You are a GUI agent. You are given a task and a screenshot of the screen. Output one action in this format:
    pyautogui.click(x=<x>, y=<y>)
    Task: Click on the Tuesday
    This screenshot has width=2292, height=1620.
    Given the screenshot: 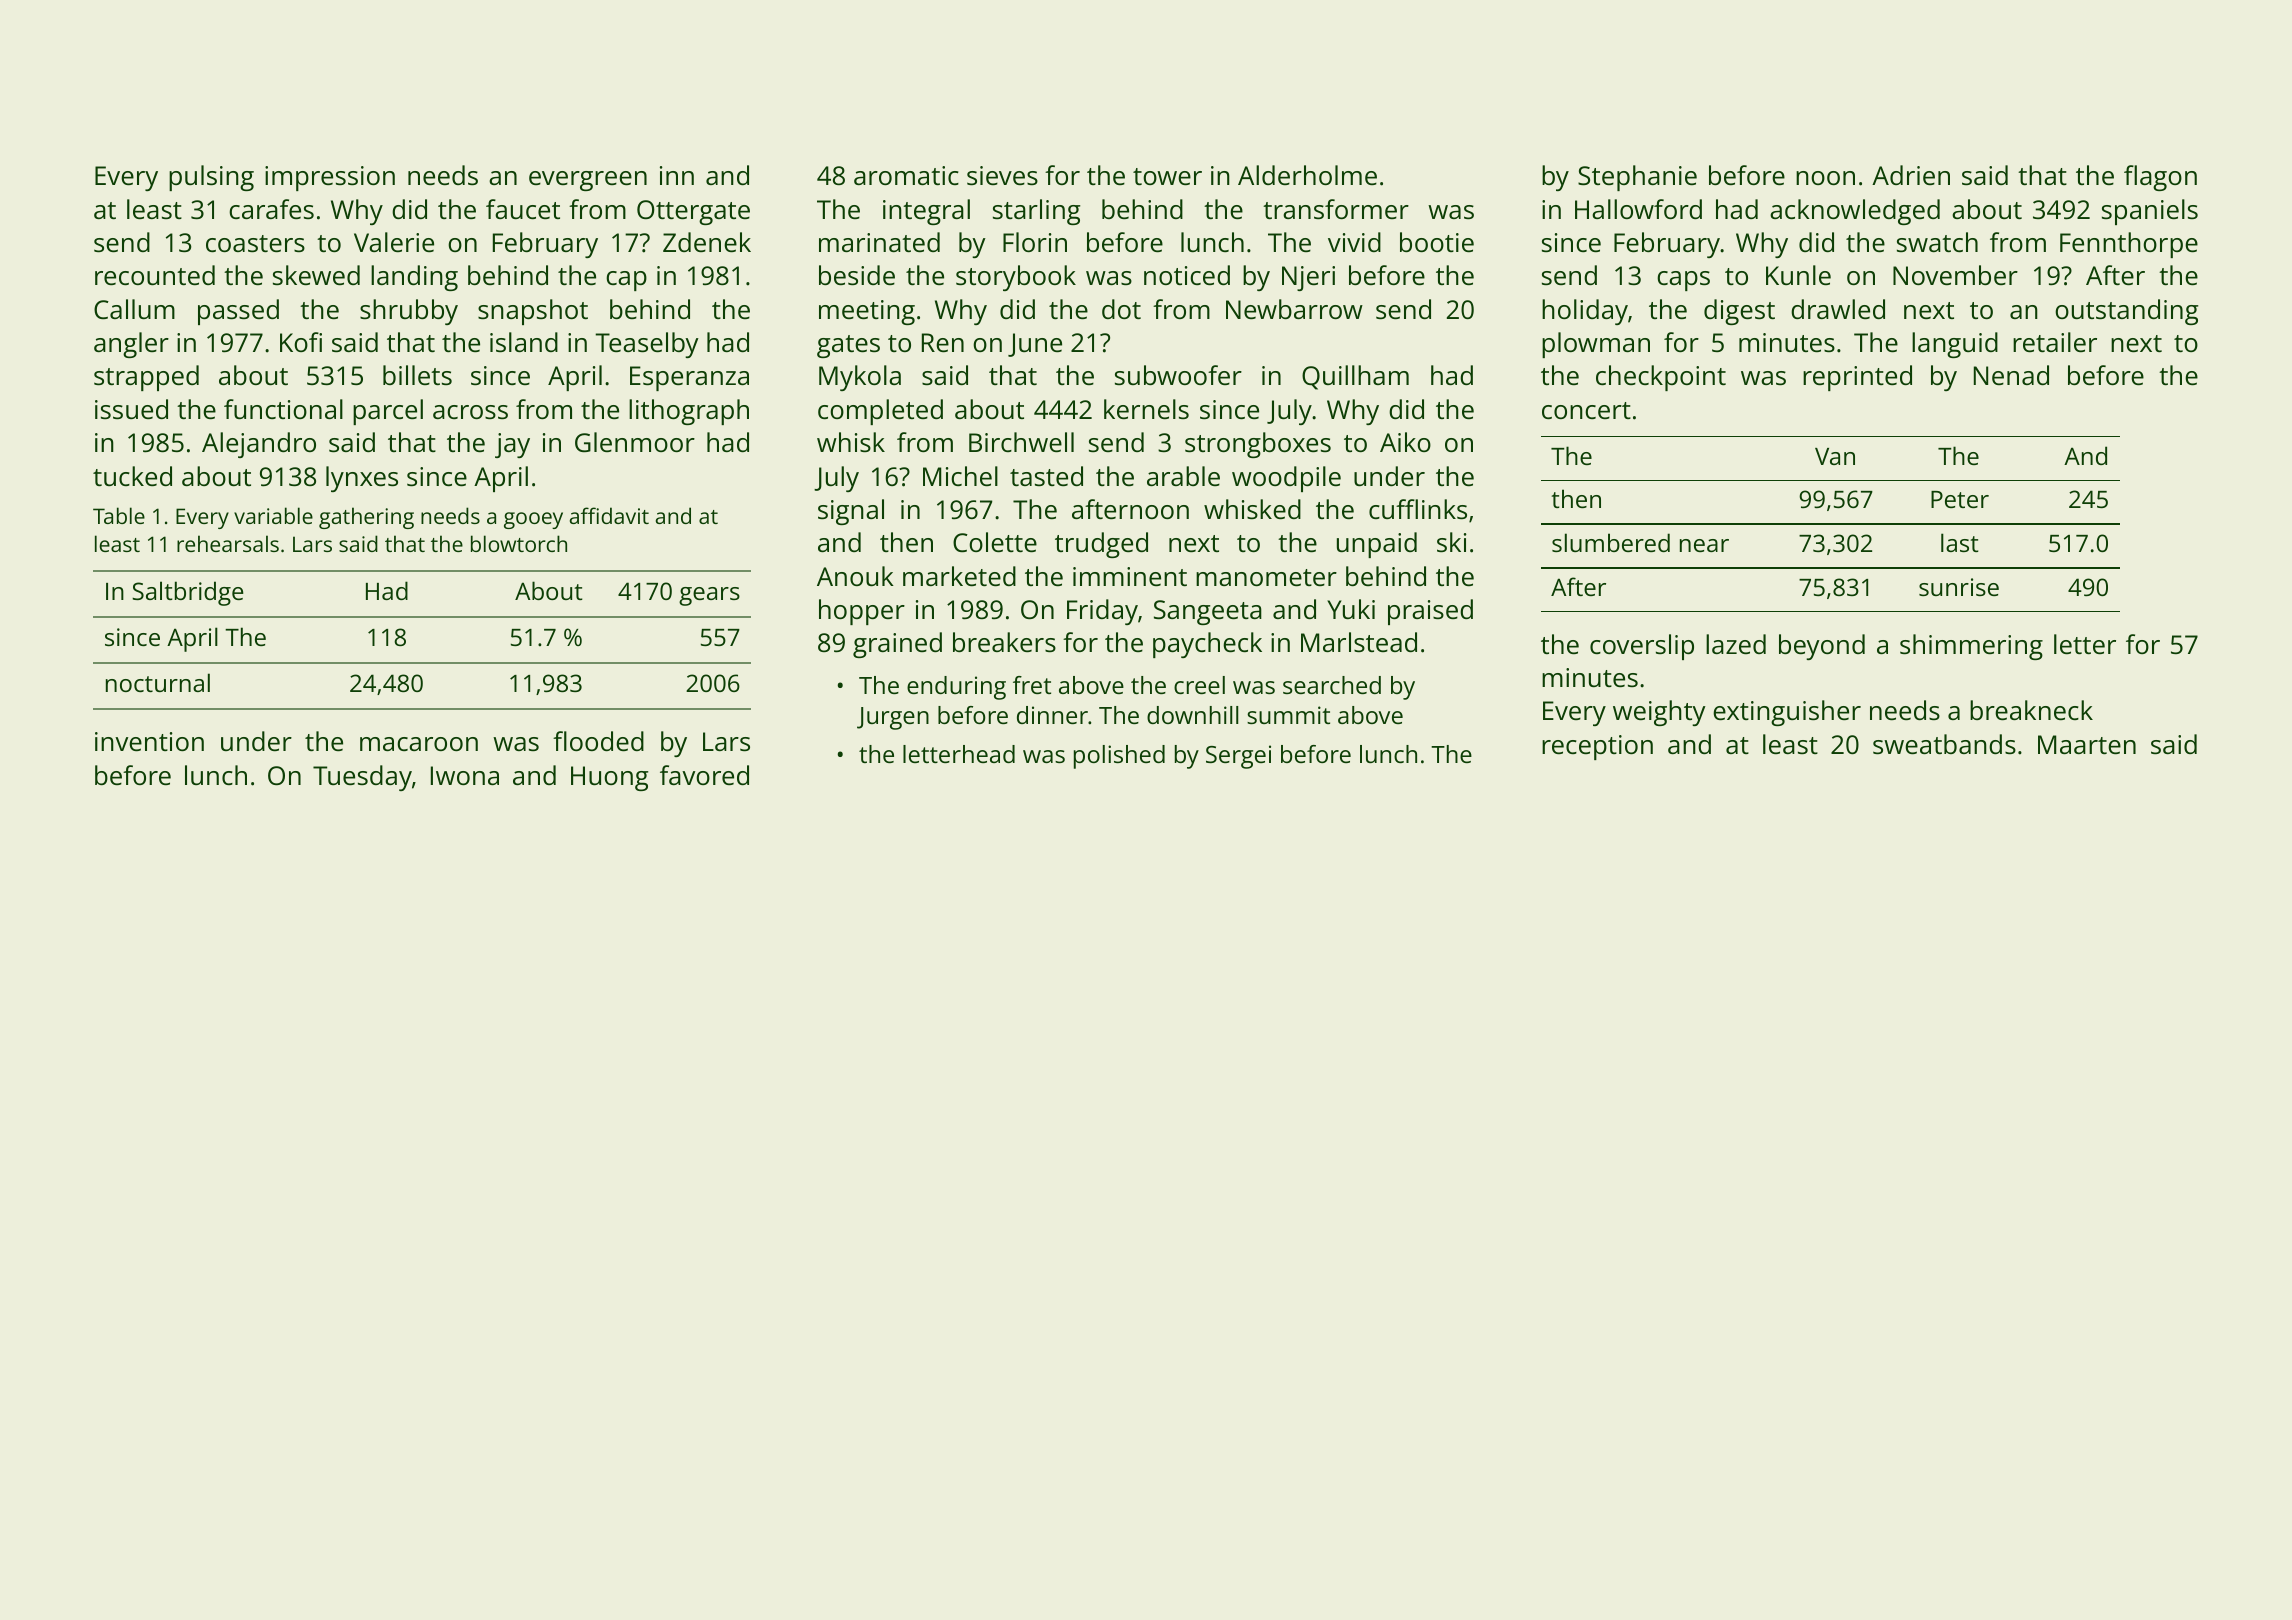 What is the action you would take?
    pyautogui.click(x=362, y=778)
